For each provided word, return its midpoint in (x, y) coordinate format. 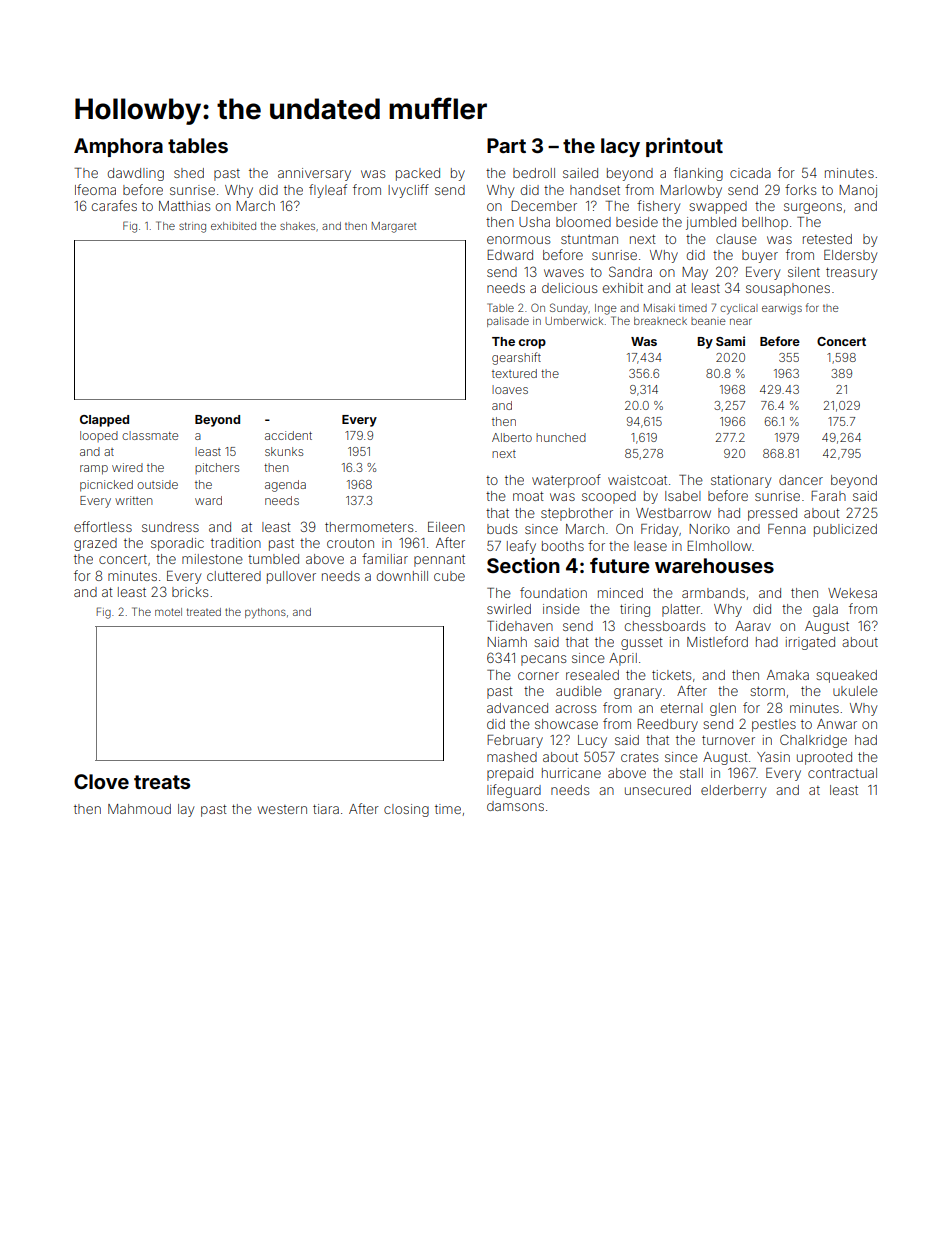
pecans (543, 660)
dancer (801, 480)
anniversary (314, 174)
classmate (150, 435)
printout (684, 147)
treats (162, 782)
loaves (510, 389)
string (192, 227)
